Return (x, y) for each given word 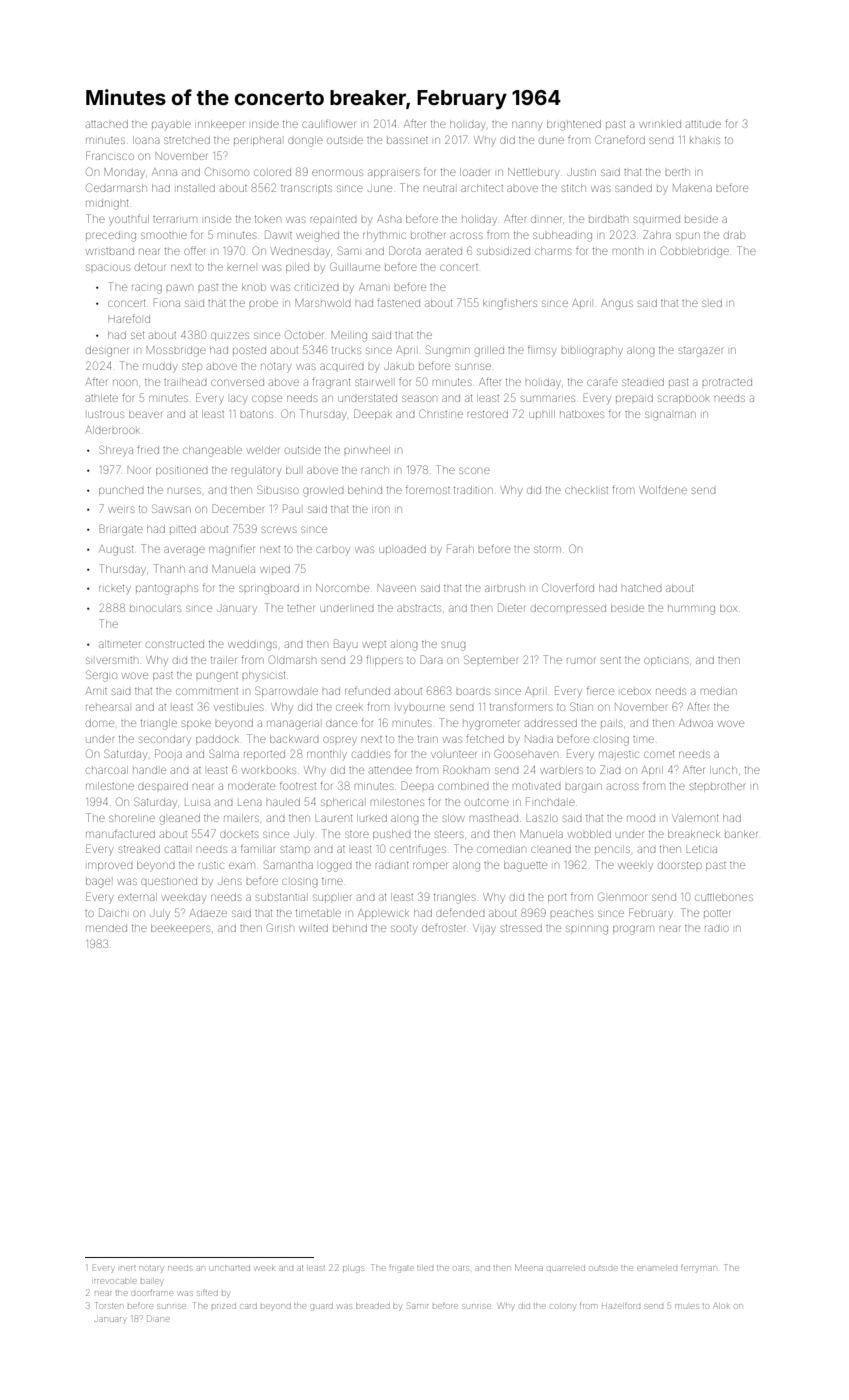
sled (712, 303)
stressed (521, 928)
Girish (280, 927)
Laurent (333, 818)
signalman (670, 416)
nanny (527, 126)
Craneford (620, 139)
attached (107, 124)
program (633, 930)
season (419, 398)
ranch (375, 470)
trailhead (185, 382)
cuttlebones (724, 897)
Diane (158, 1318)
